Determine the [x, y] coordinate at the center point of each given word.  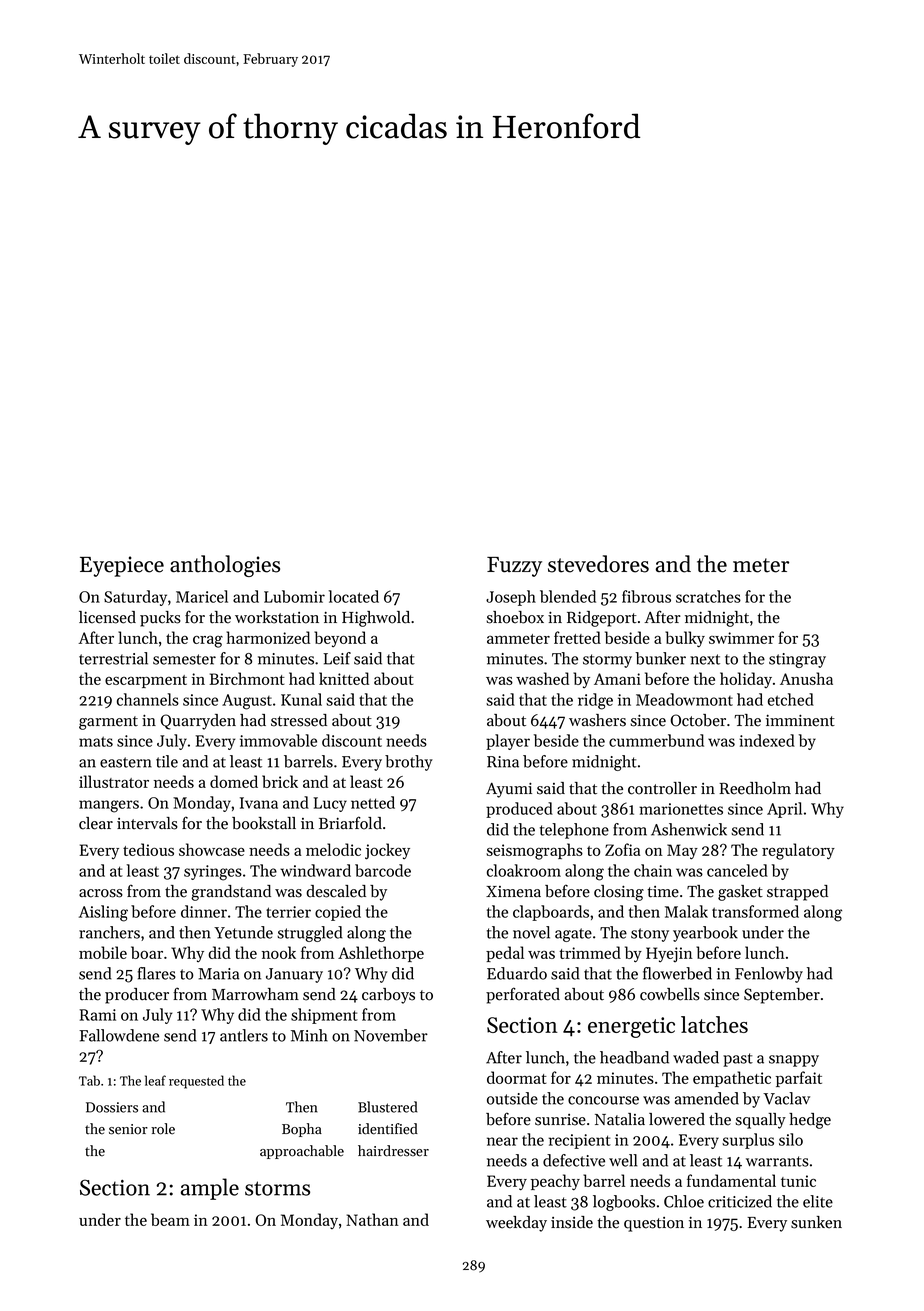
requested [196, 1082]
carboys [388, 996]
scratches [708, 596]
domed [234, 781]
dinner [204, 911]
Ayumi [509, 790]
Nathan [372, 1219]
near [502, 1141]
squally [760, 1121]
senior [128, 1129]
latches [714, 1024]
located [354, 596]
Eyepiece [122, 566]
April [784, 810]
